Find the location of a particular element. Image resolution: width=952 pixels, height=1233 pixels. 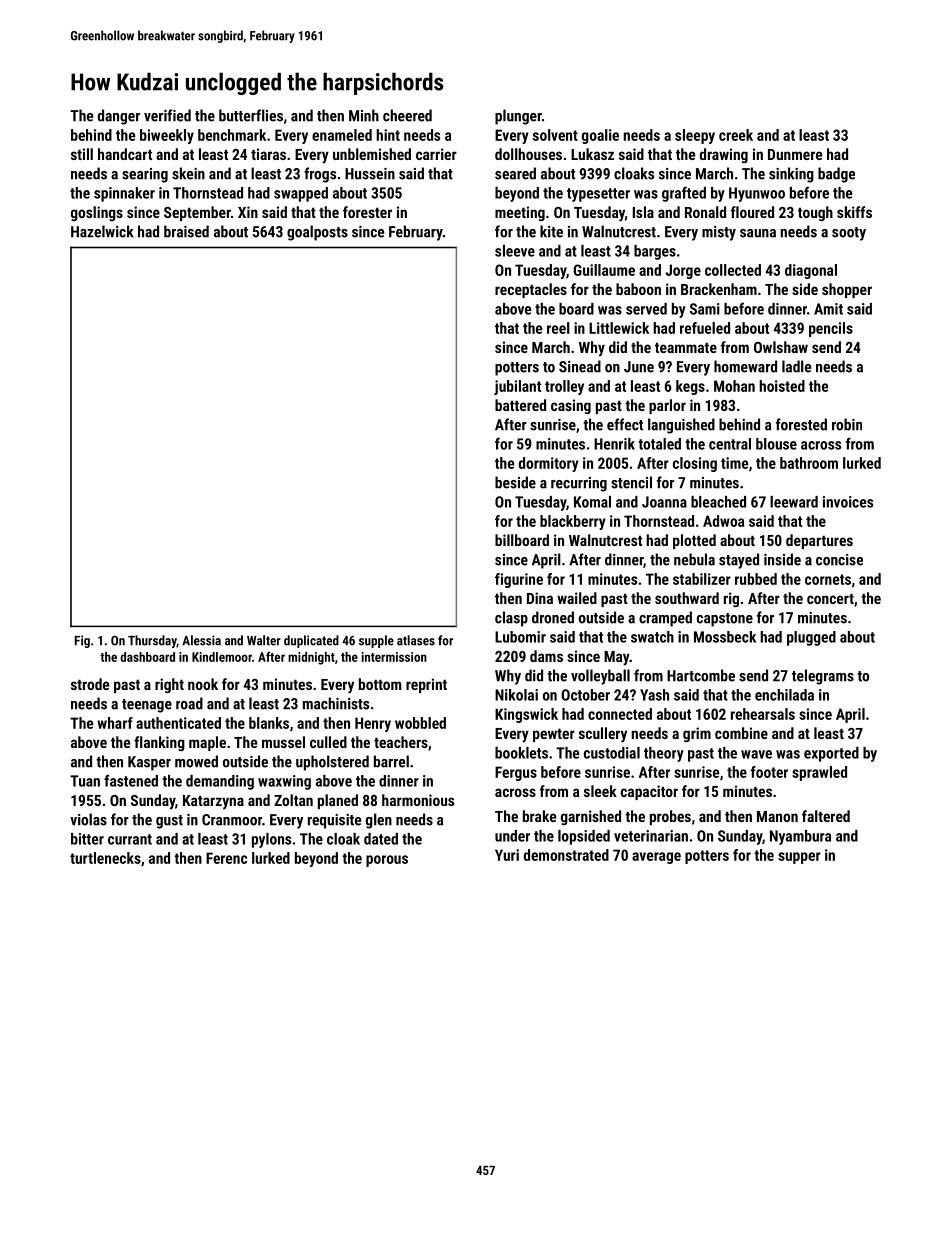

badge is located at coordinates (836, 175).
